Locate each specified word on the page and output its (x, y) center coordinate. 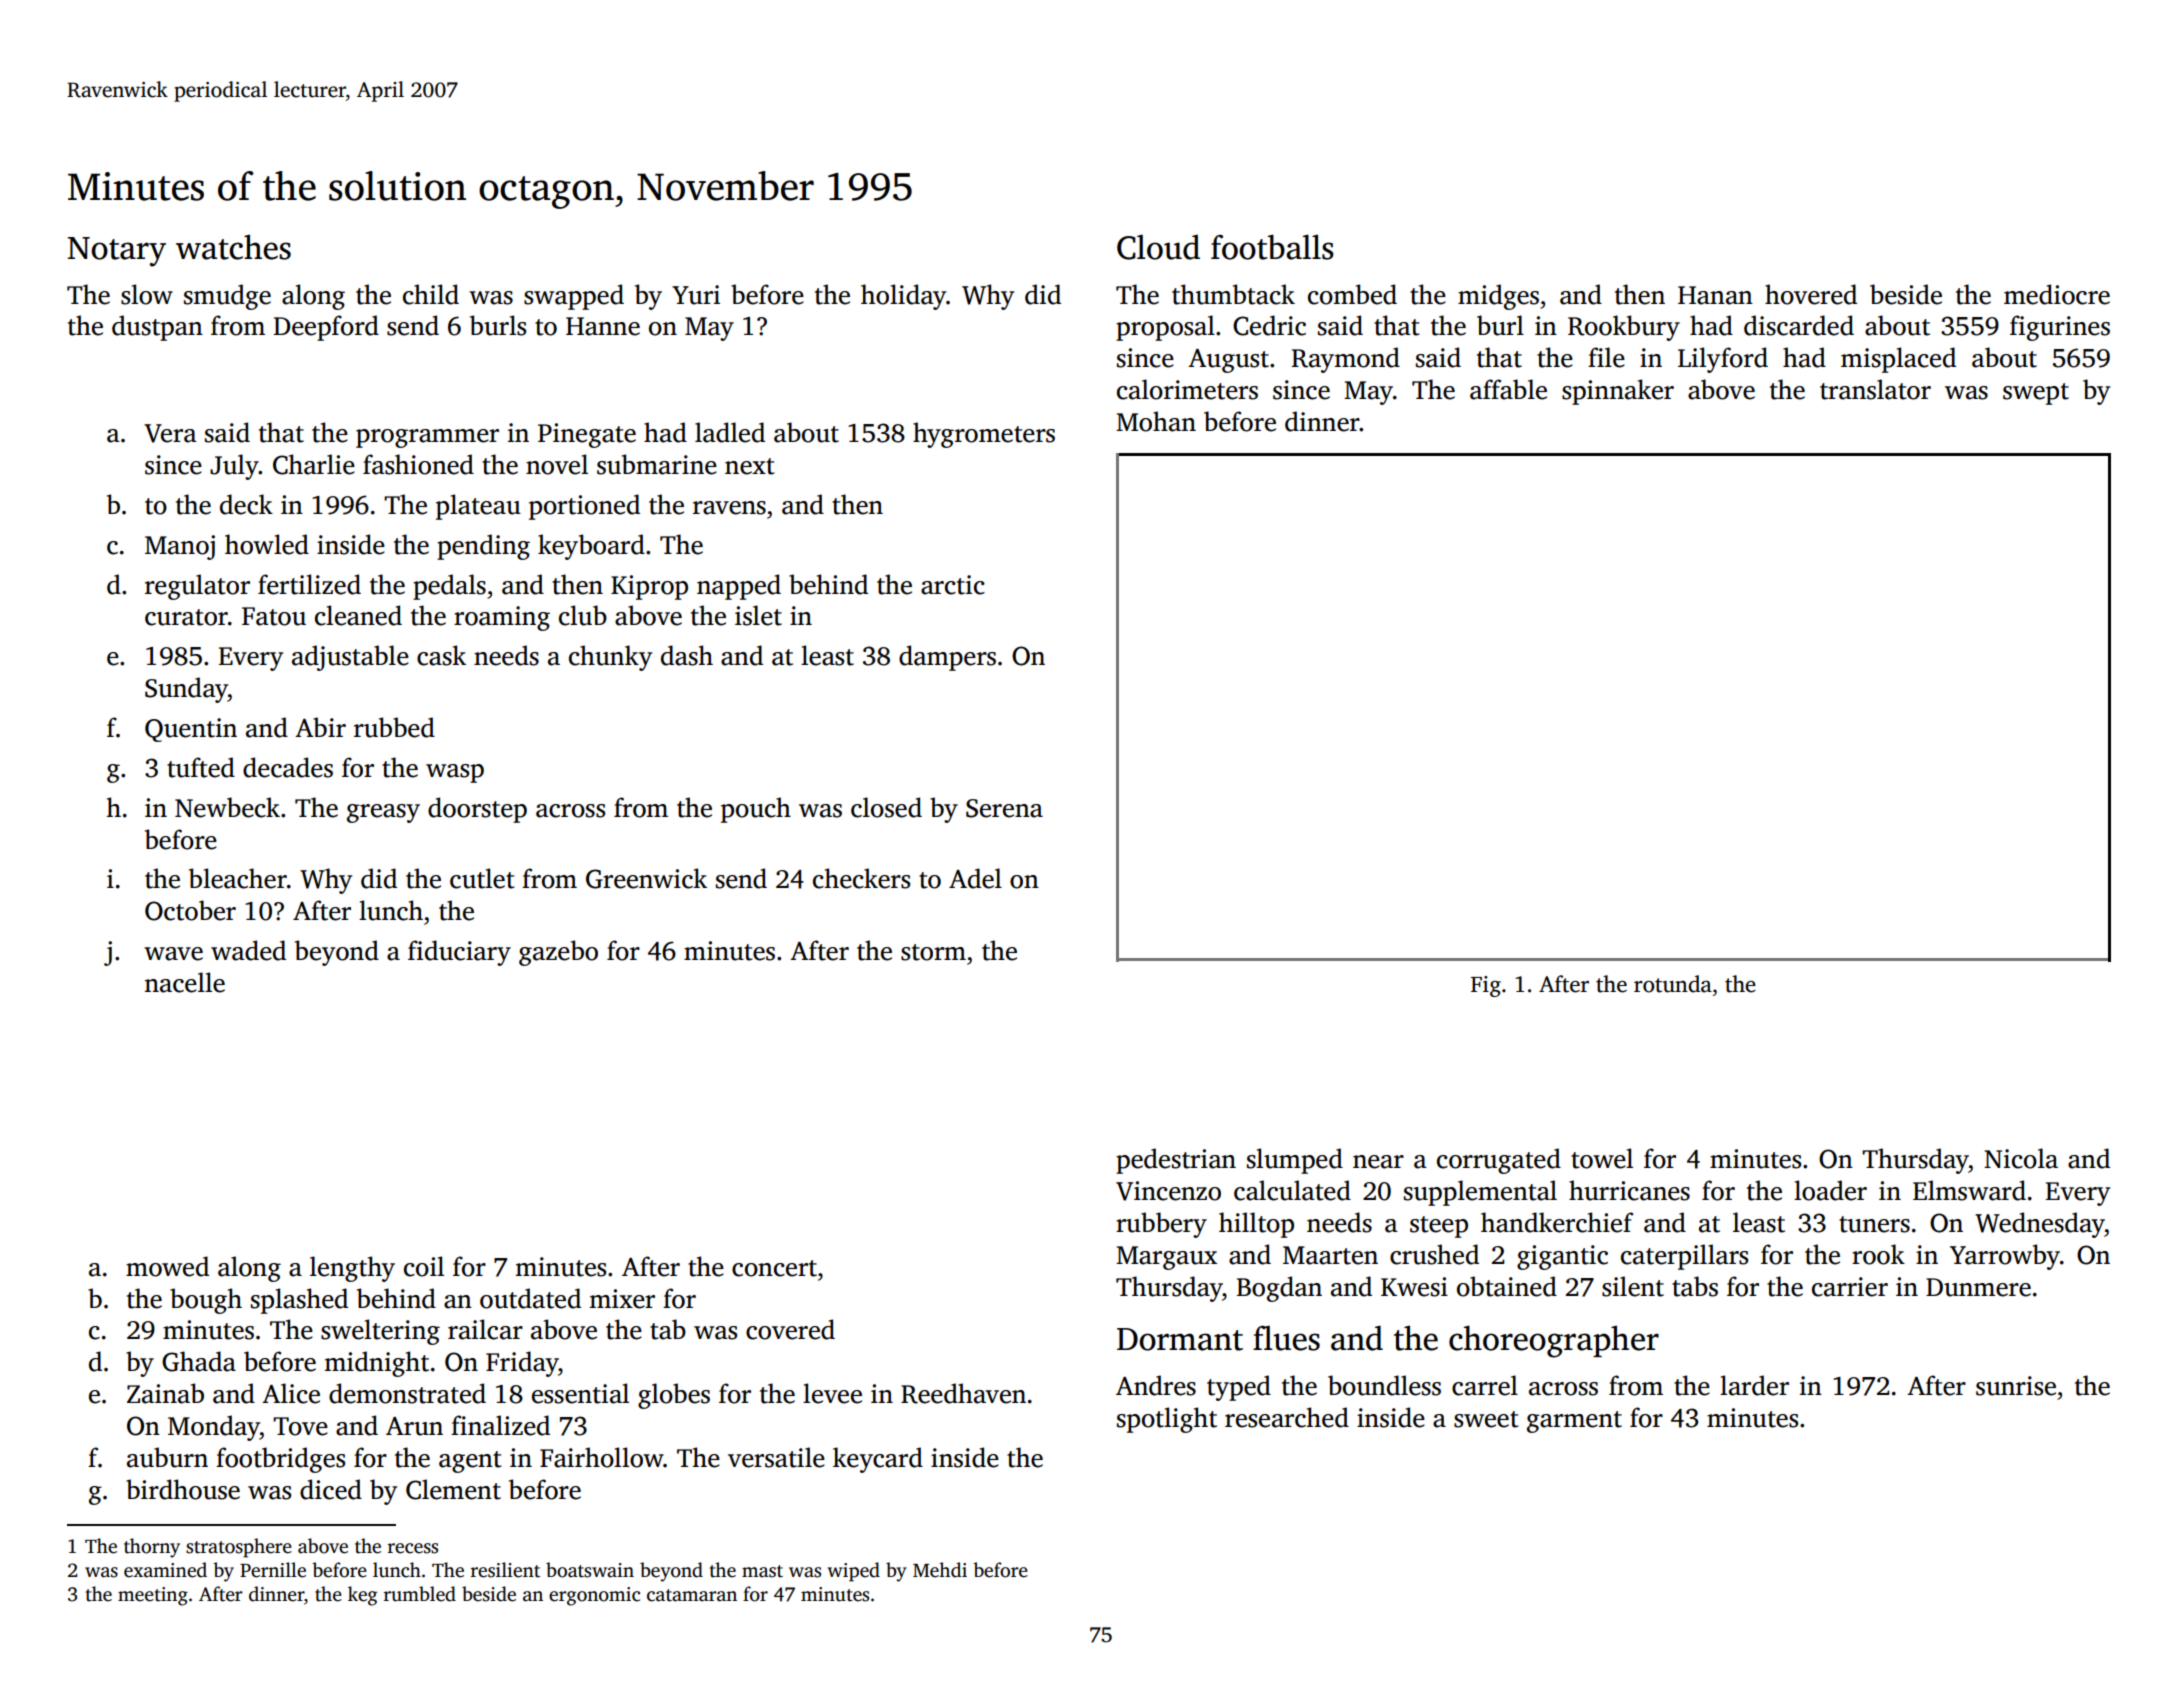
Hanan (1715, 295)
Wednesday (2040, 1225)
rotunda (1673, 984)
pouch (756, 810)
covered (790, 1329)
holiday (903, 297)
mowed (167, 1266)
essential (580, 1393)
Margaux (1166, 1258)
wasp (455, 773)
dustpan (157, 328)
